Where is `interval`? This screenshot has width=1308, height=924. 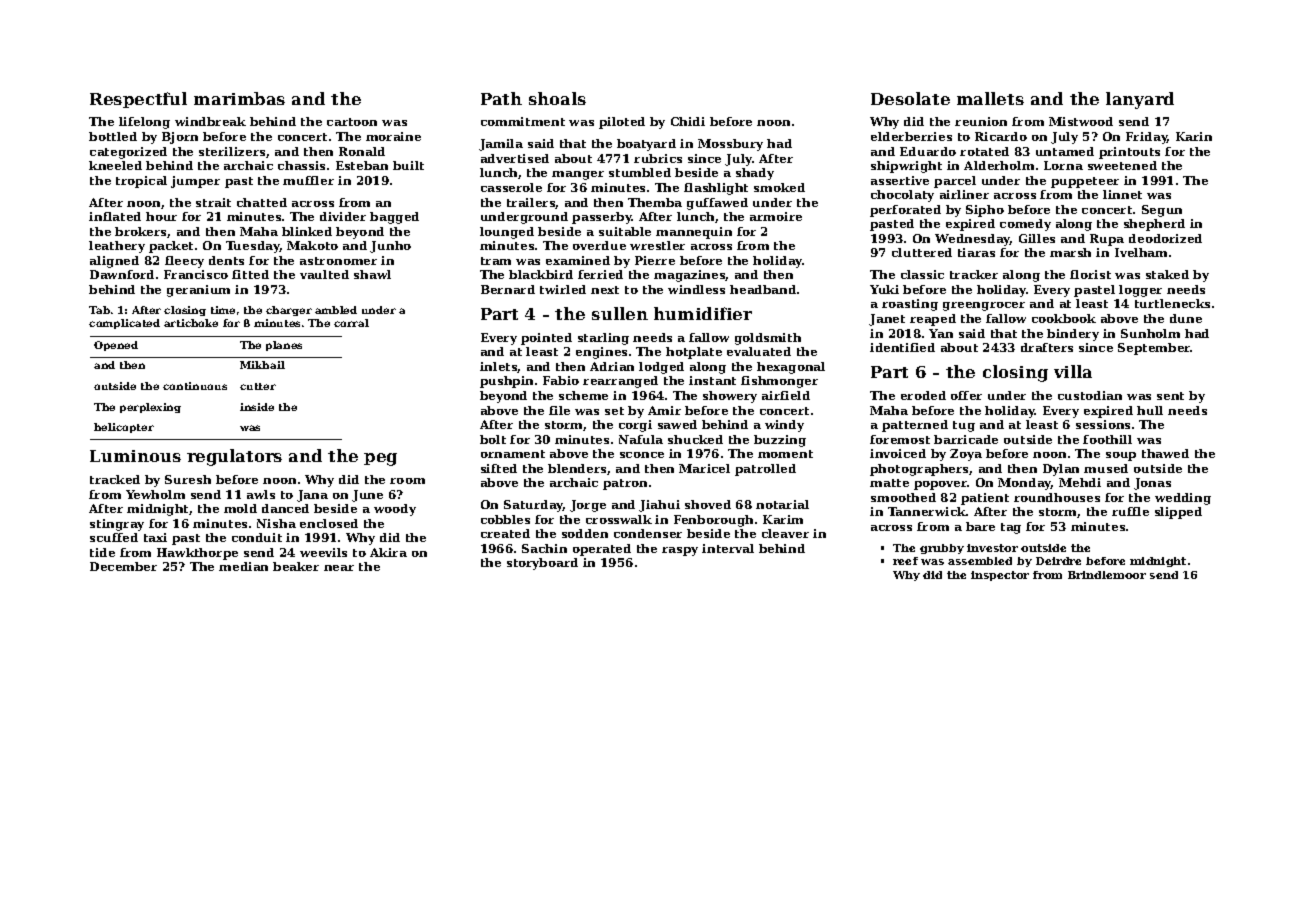
interval is located at coordinates (728, 548).
